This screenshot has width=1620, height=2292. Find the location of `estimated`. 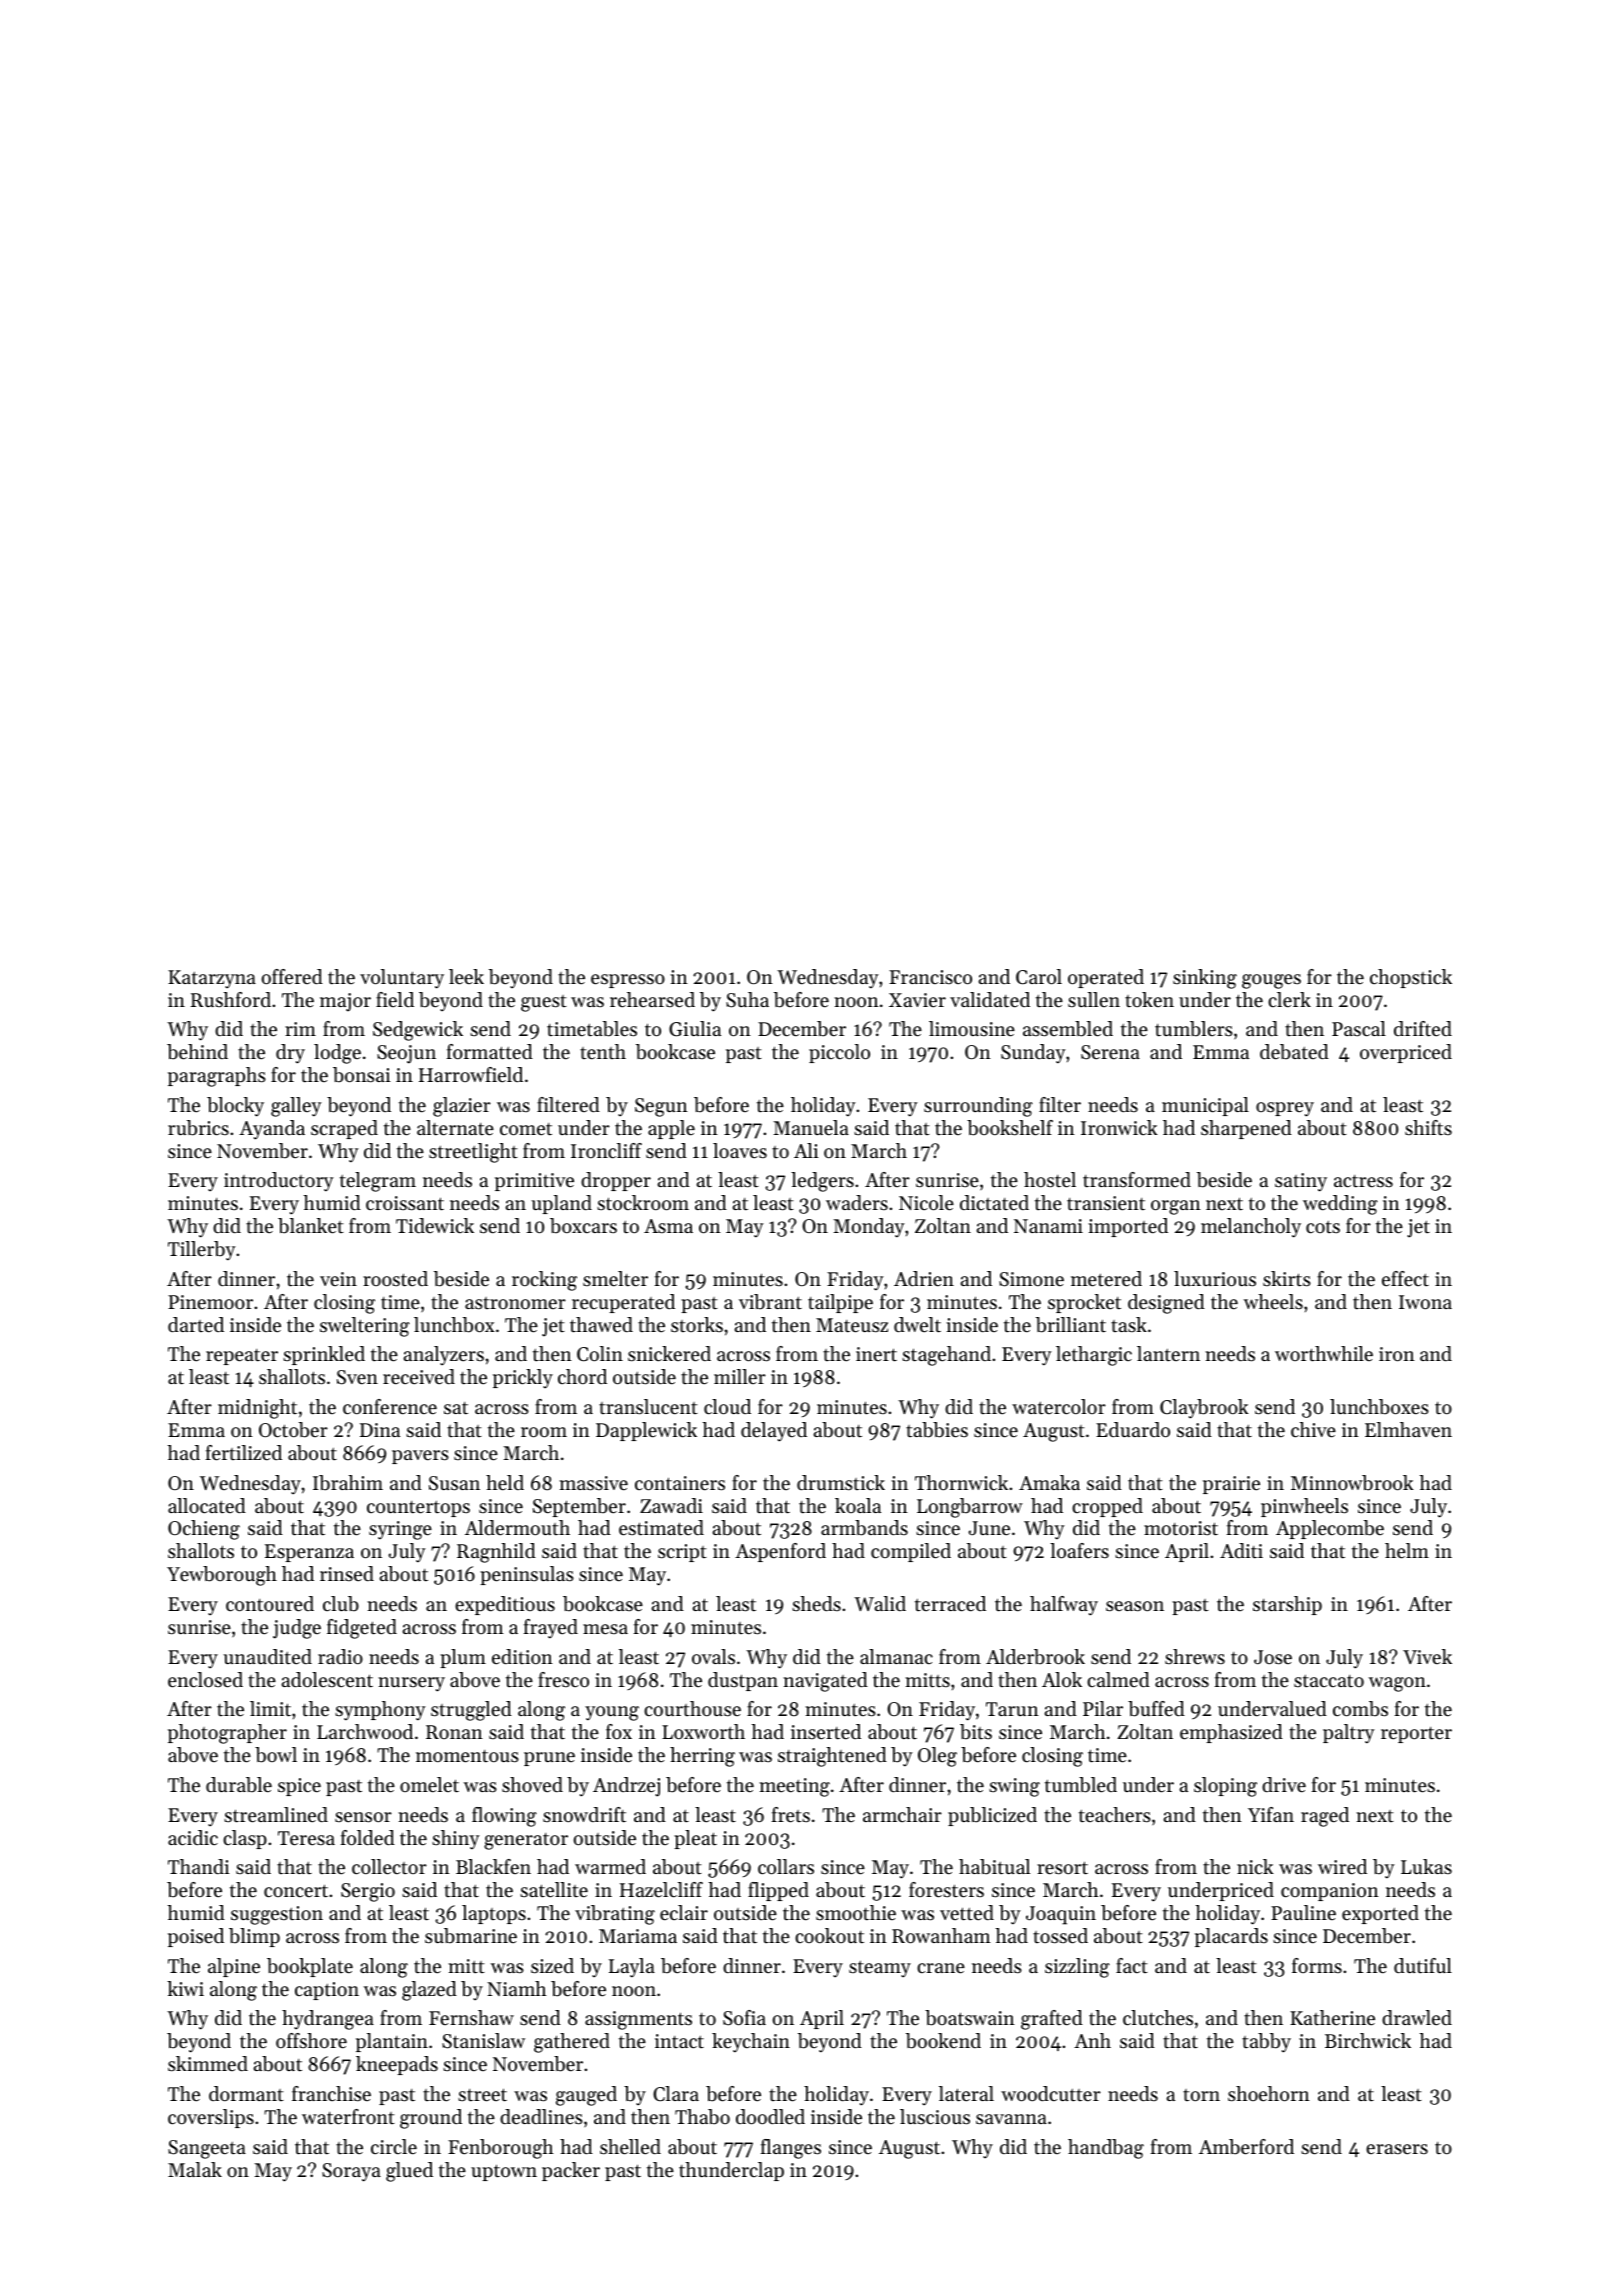

estimated is located at coordinates (661, 1528).
